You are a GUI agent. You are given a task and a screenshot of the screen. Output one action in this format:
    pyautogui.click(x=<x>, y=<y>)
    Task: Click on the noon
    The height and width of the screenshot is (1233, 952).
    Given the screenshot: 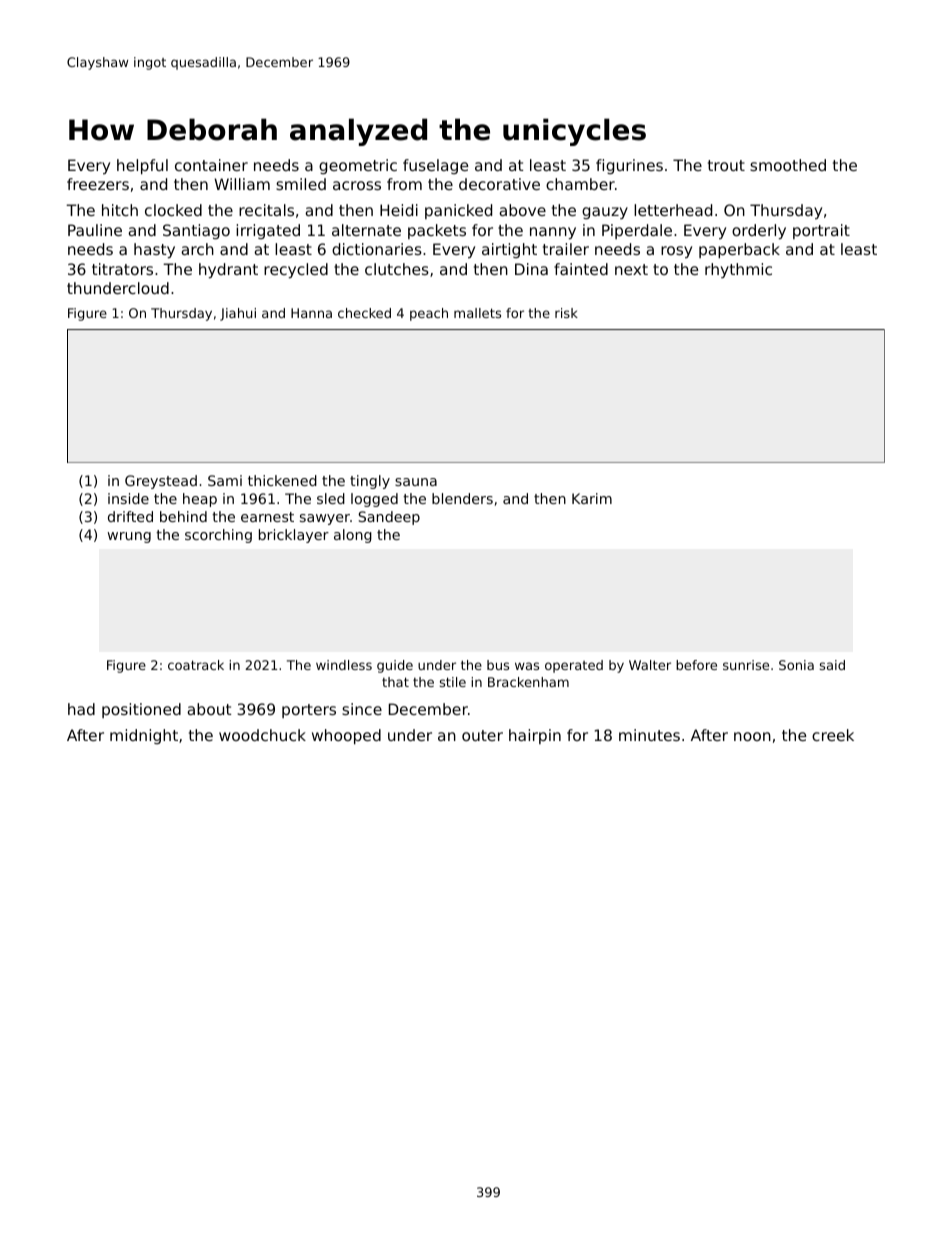 What is the action you would take?
    pyautogui.click(x=752, y=736)
